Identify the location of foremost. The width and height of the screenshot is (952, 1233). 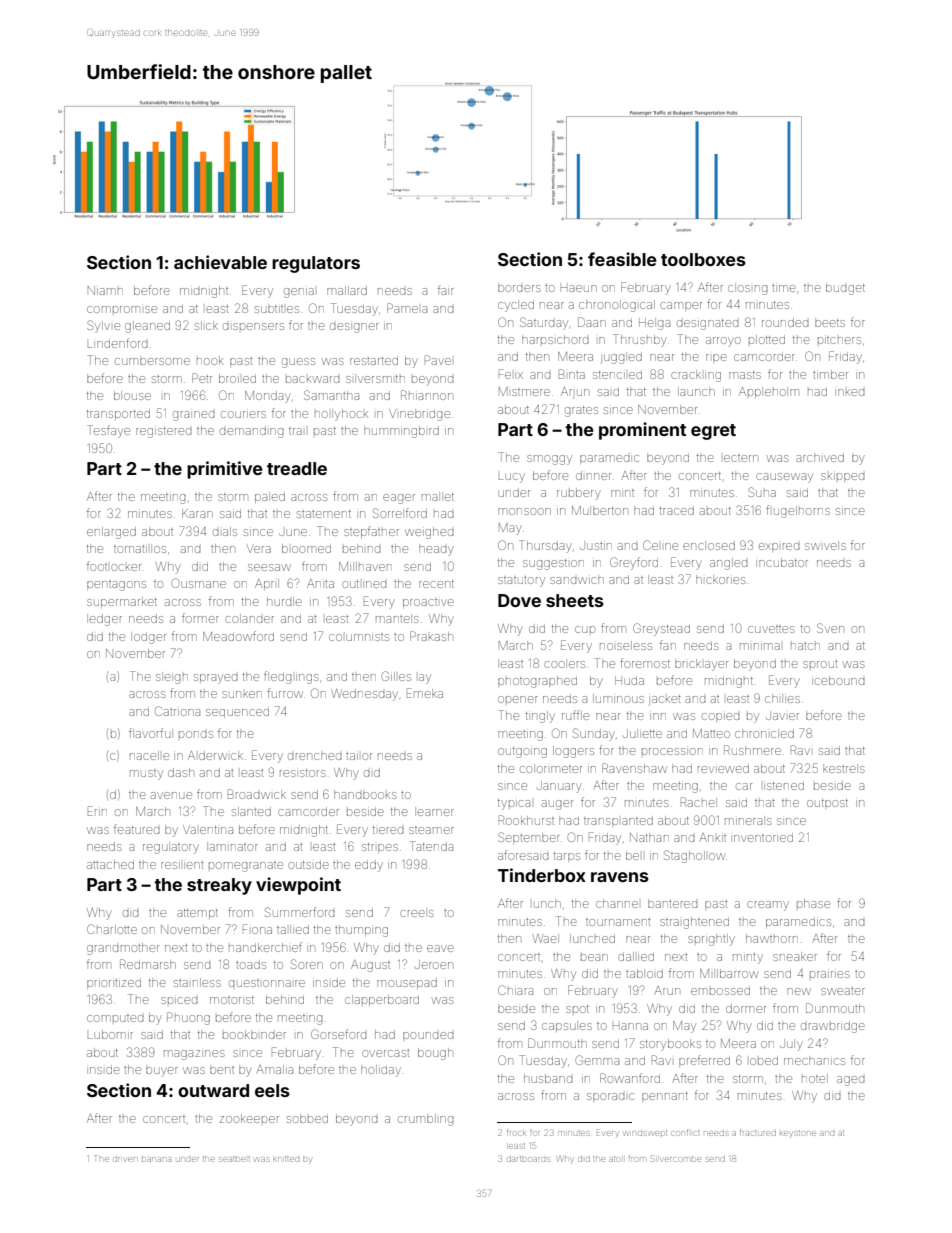
(645, 663).
